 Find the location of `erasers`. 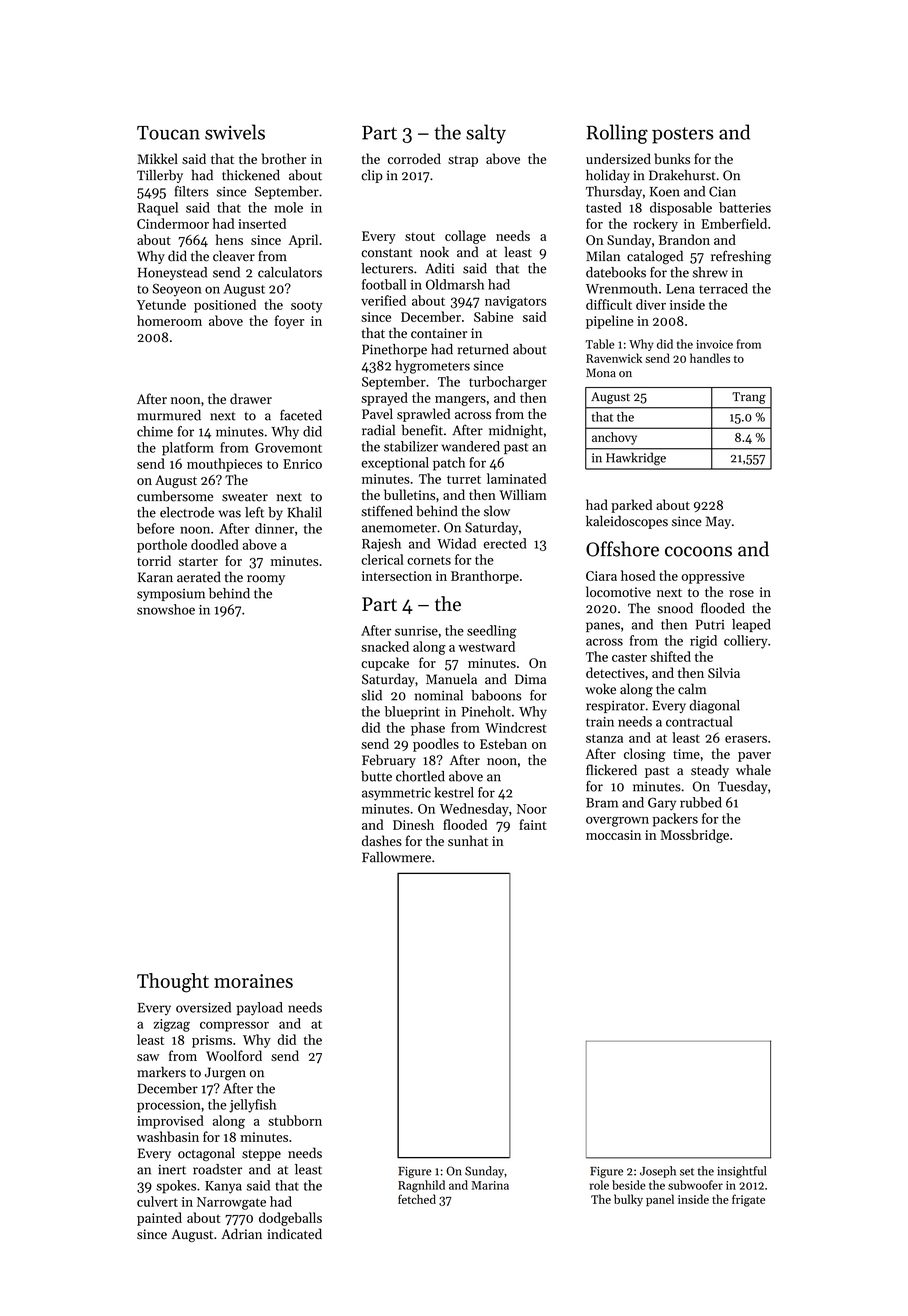

erasers is located at coordinates (746, 739).
